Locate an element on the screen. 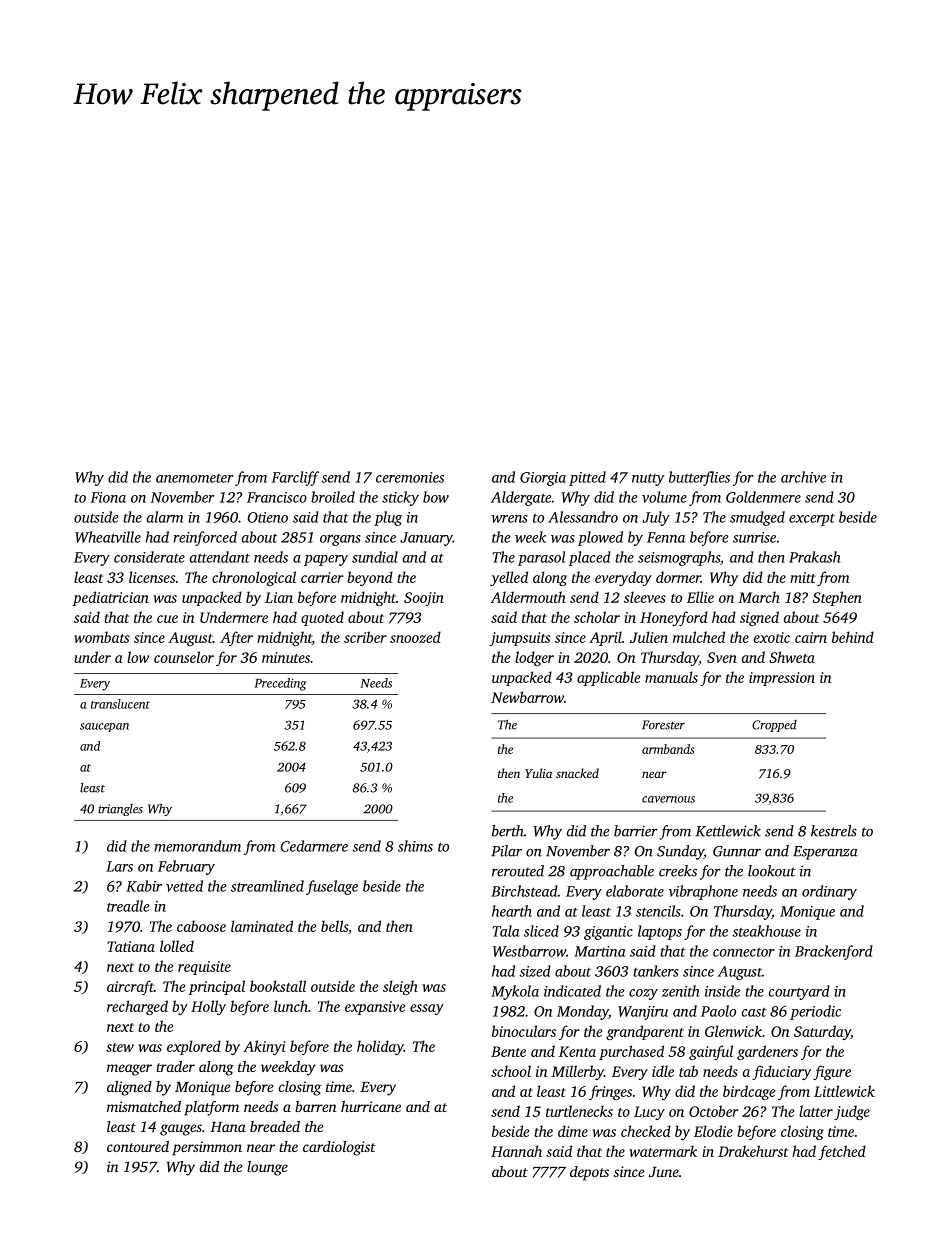  Tala is located at coordinates (505, 931).
